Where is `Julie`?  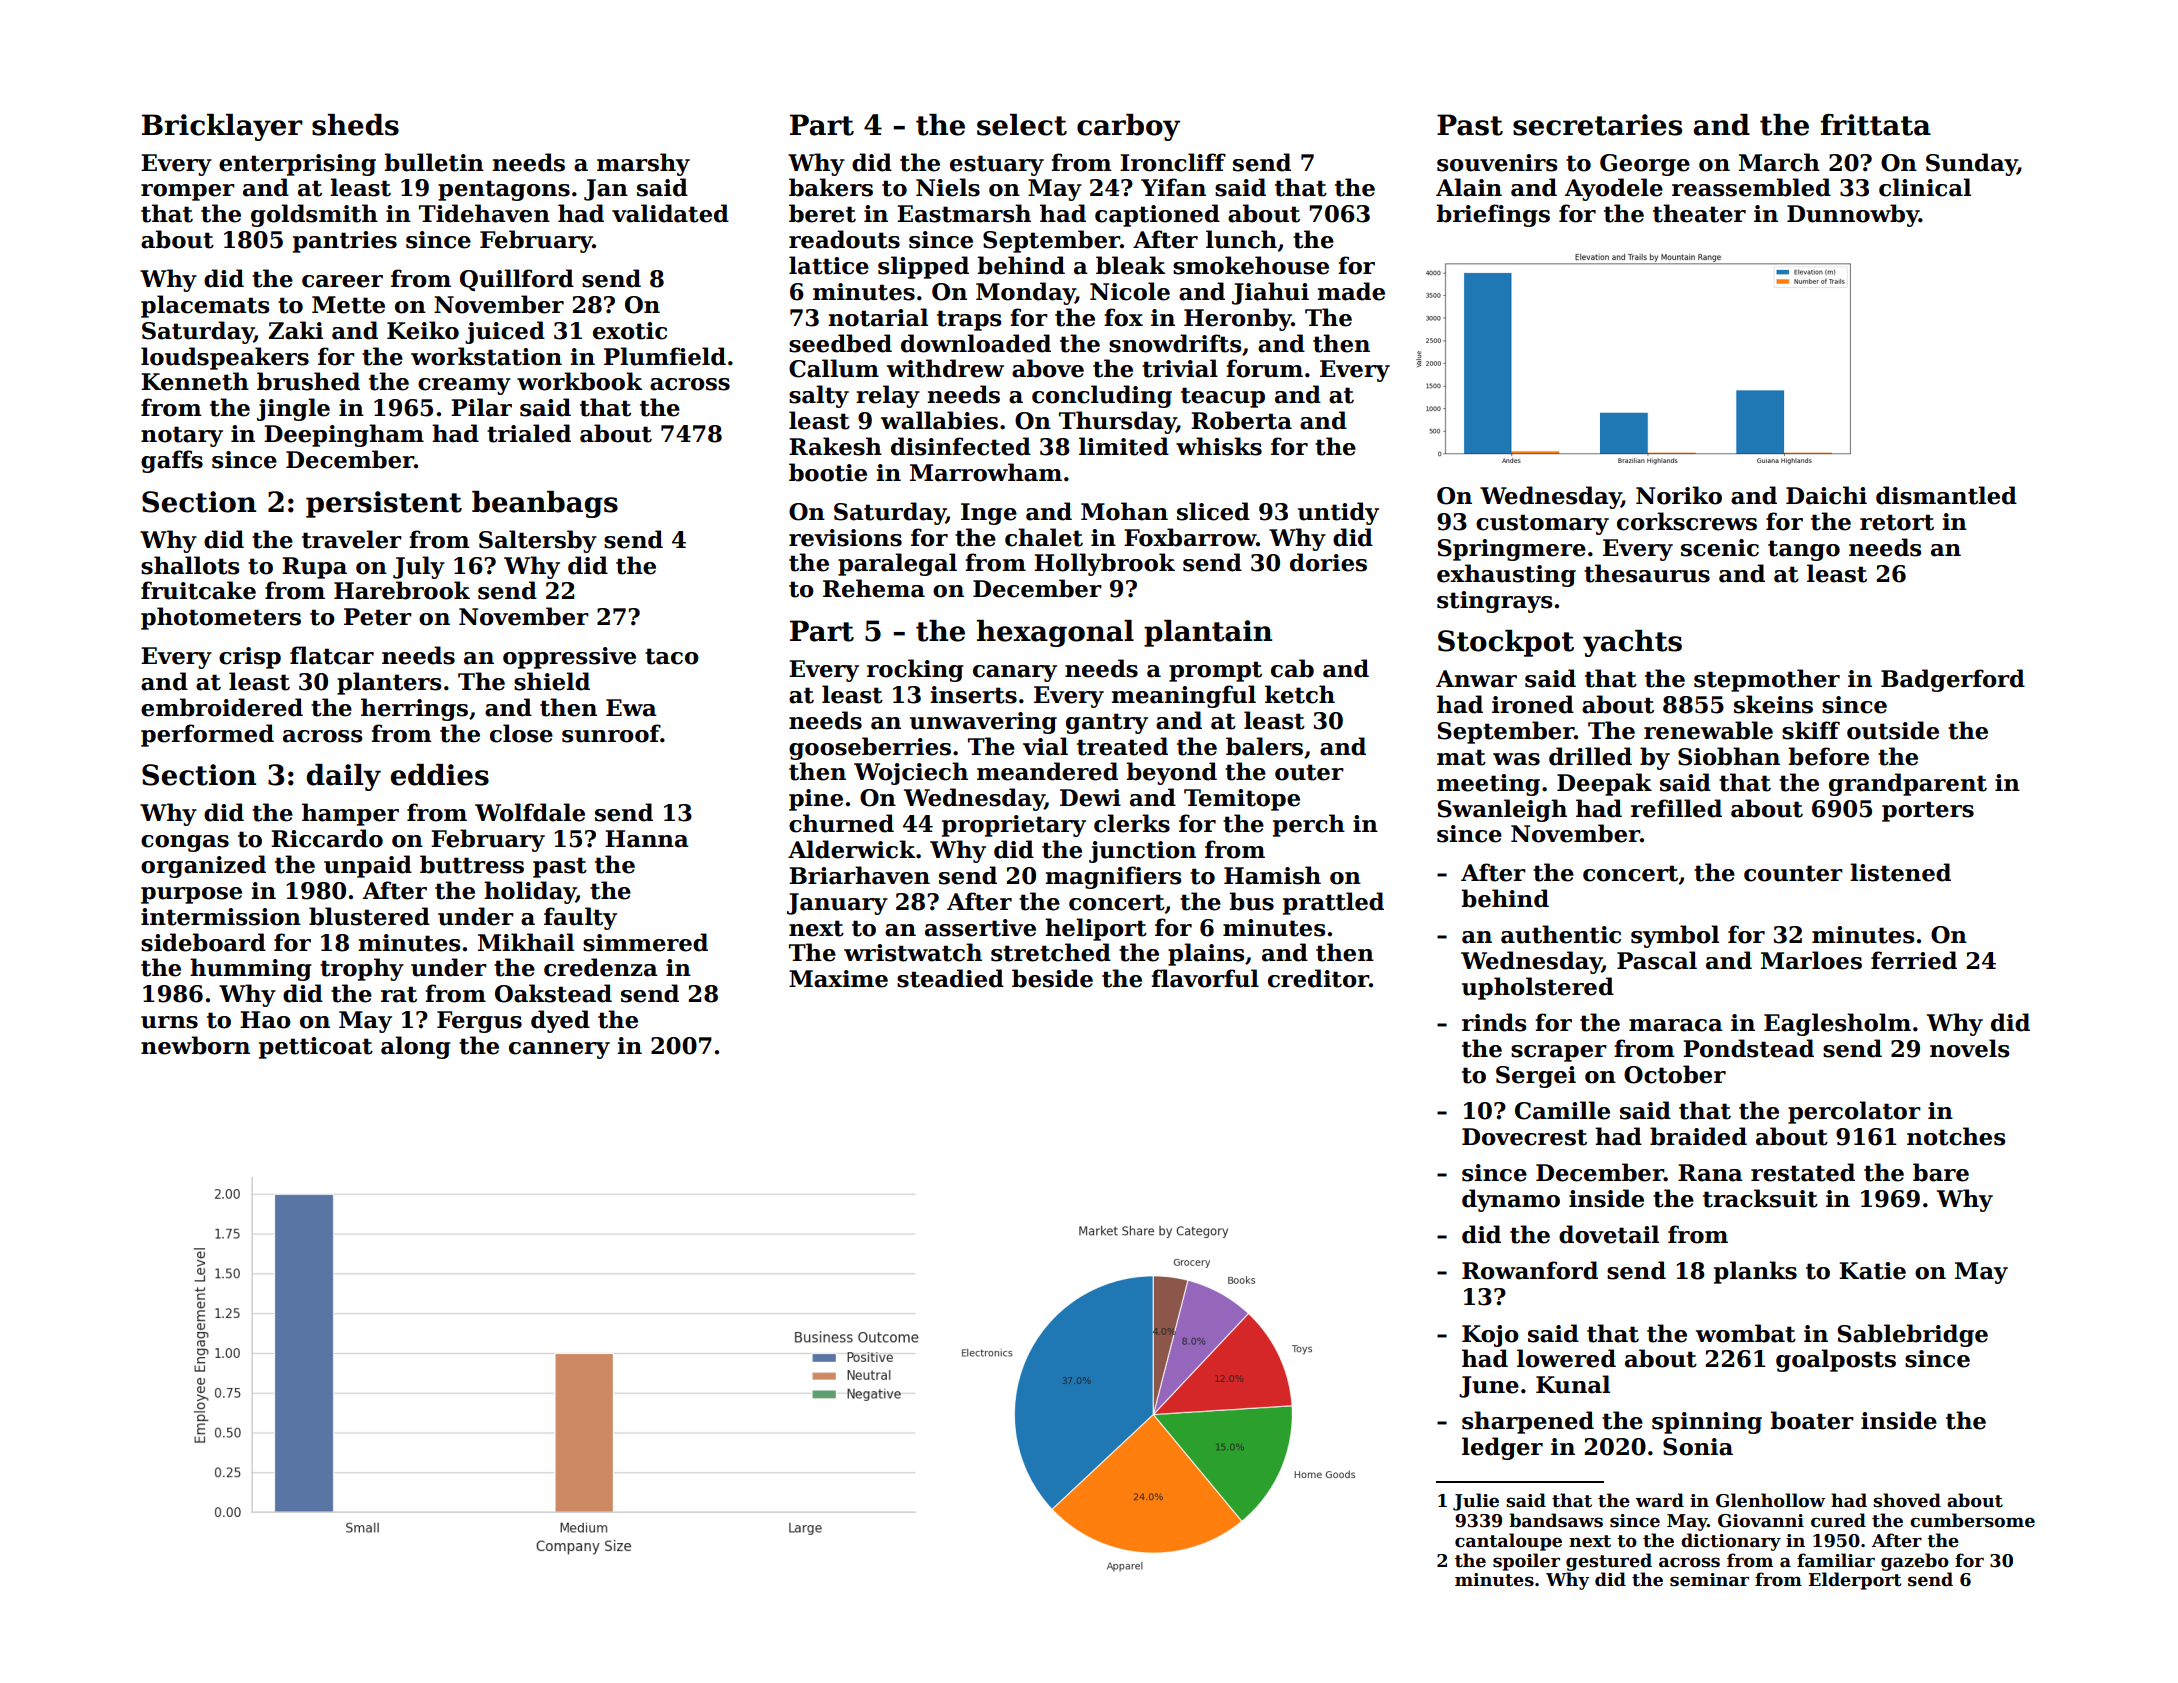 Julie is located at coordinates (1476, 1502).
